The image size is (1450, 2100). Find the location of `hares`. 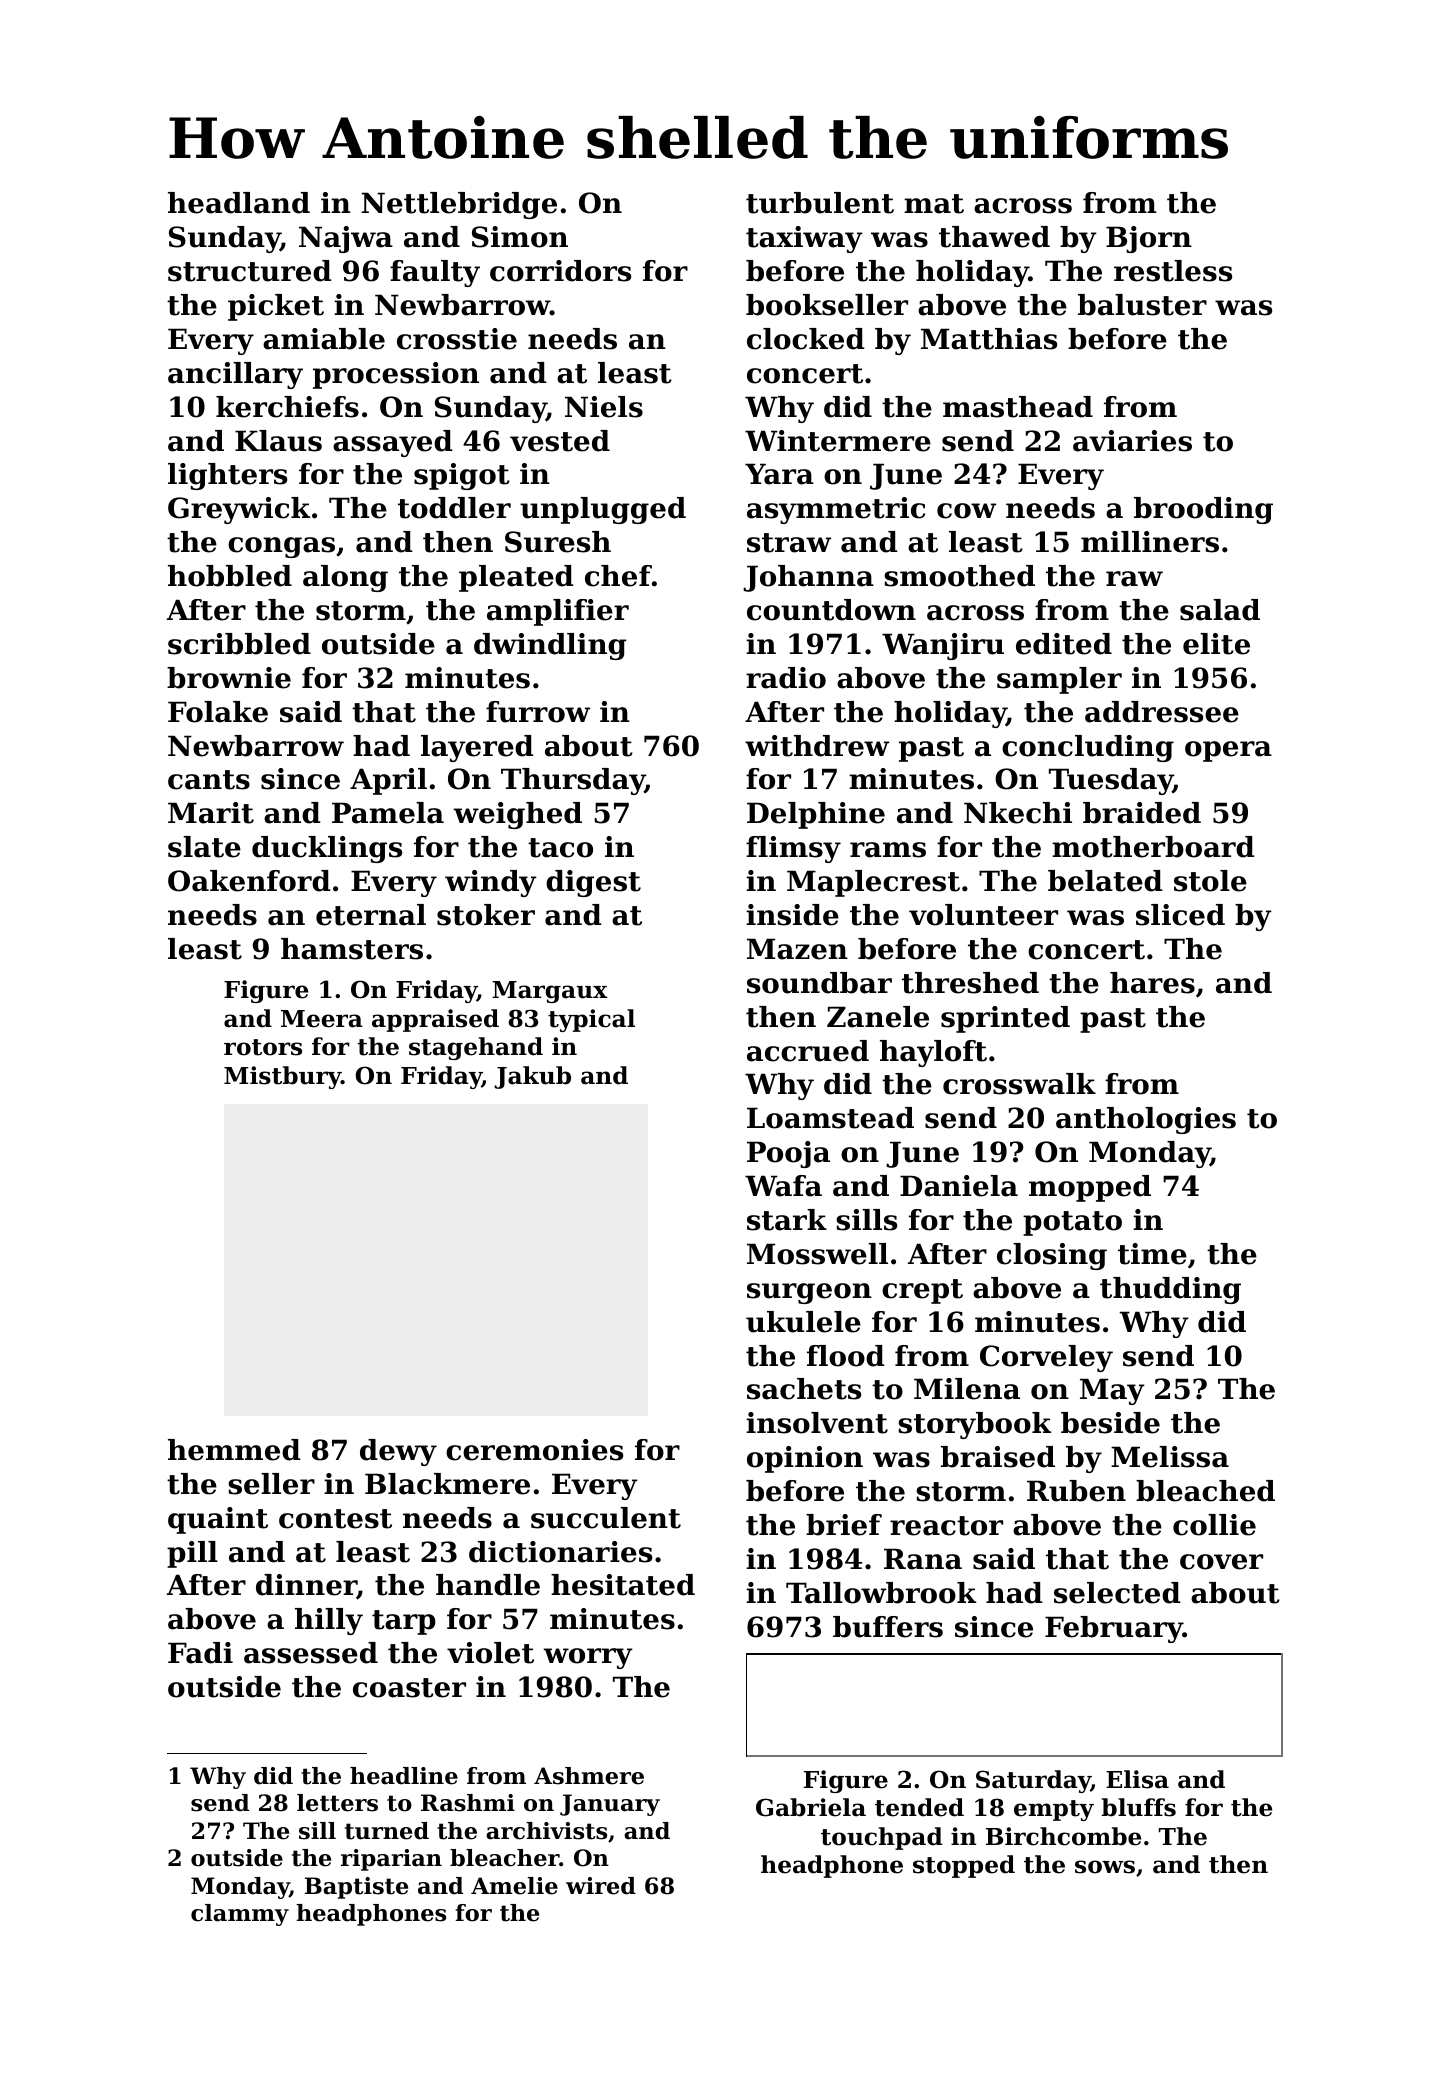

hares is located at coordinates (1152, 983).
